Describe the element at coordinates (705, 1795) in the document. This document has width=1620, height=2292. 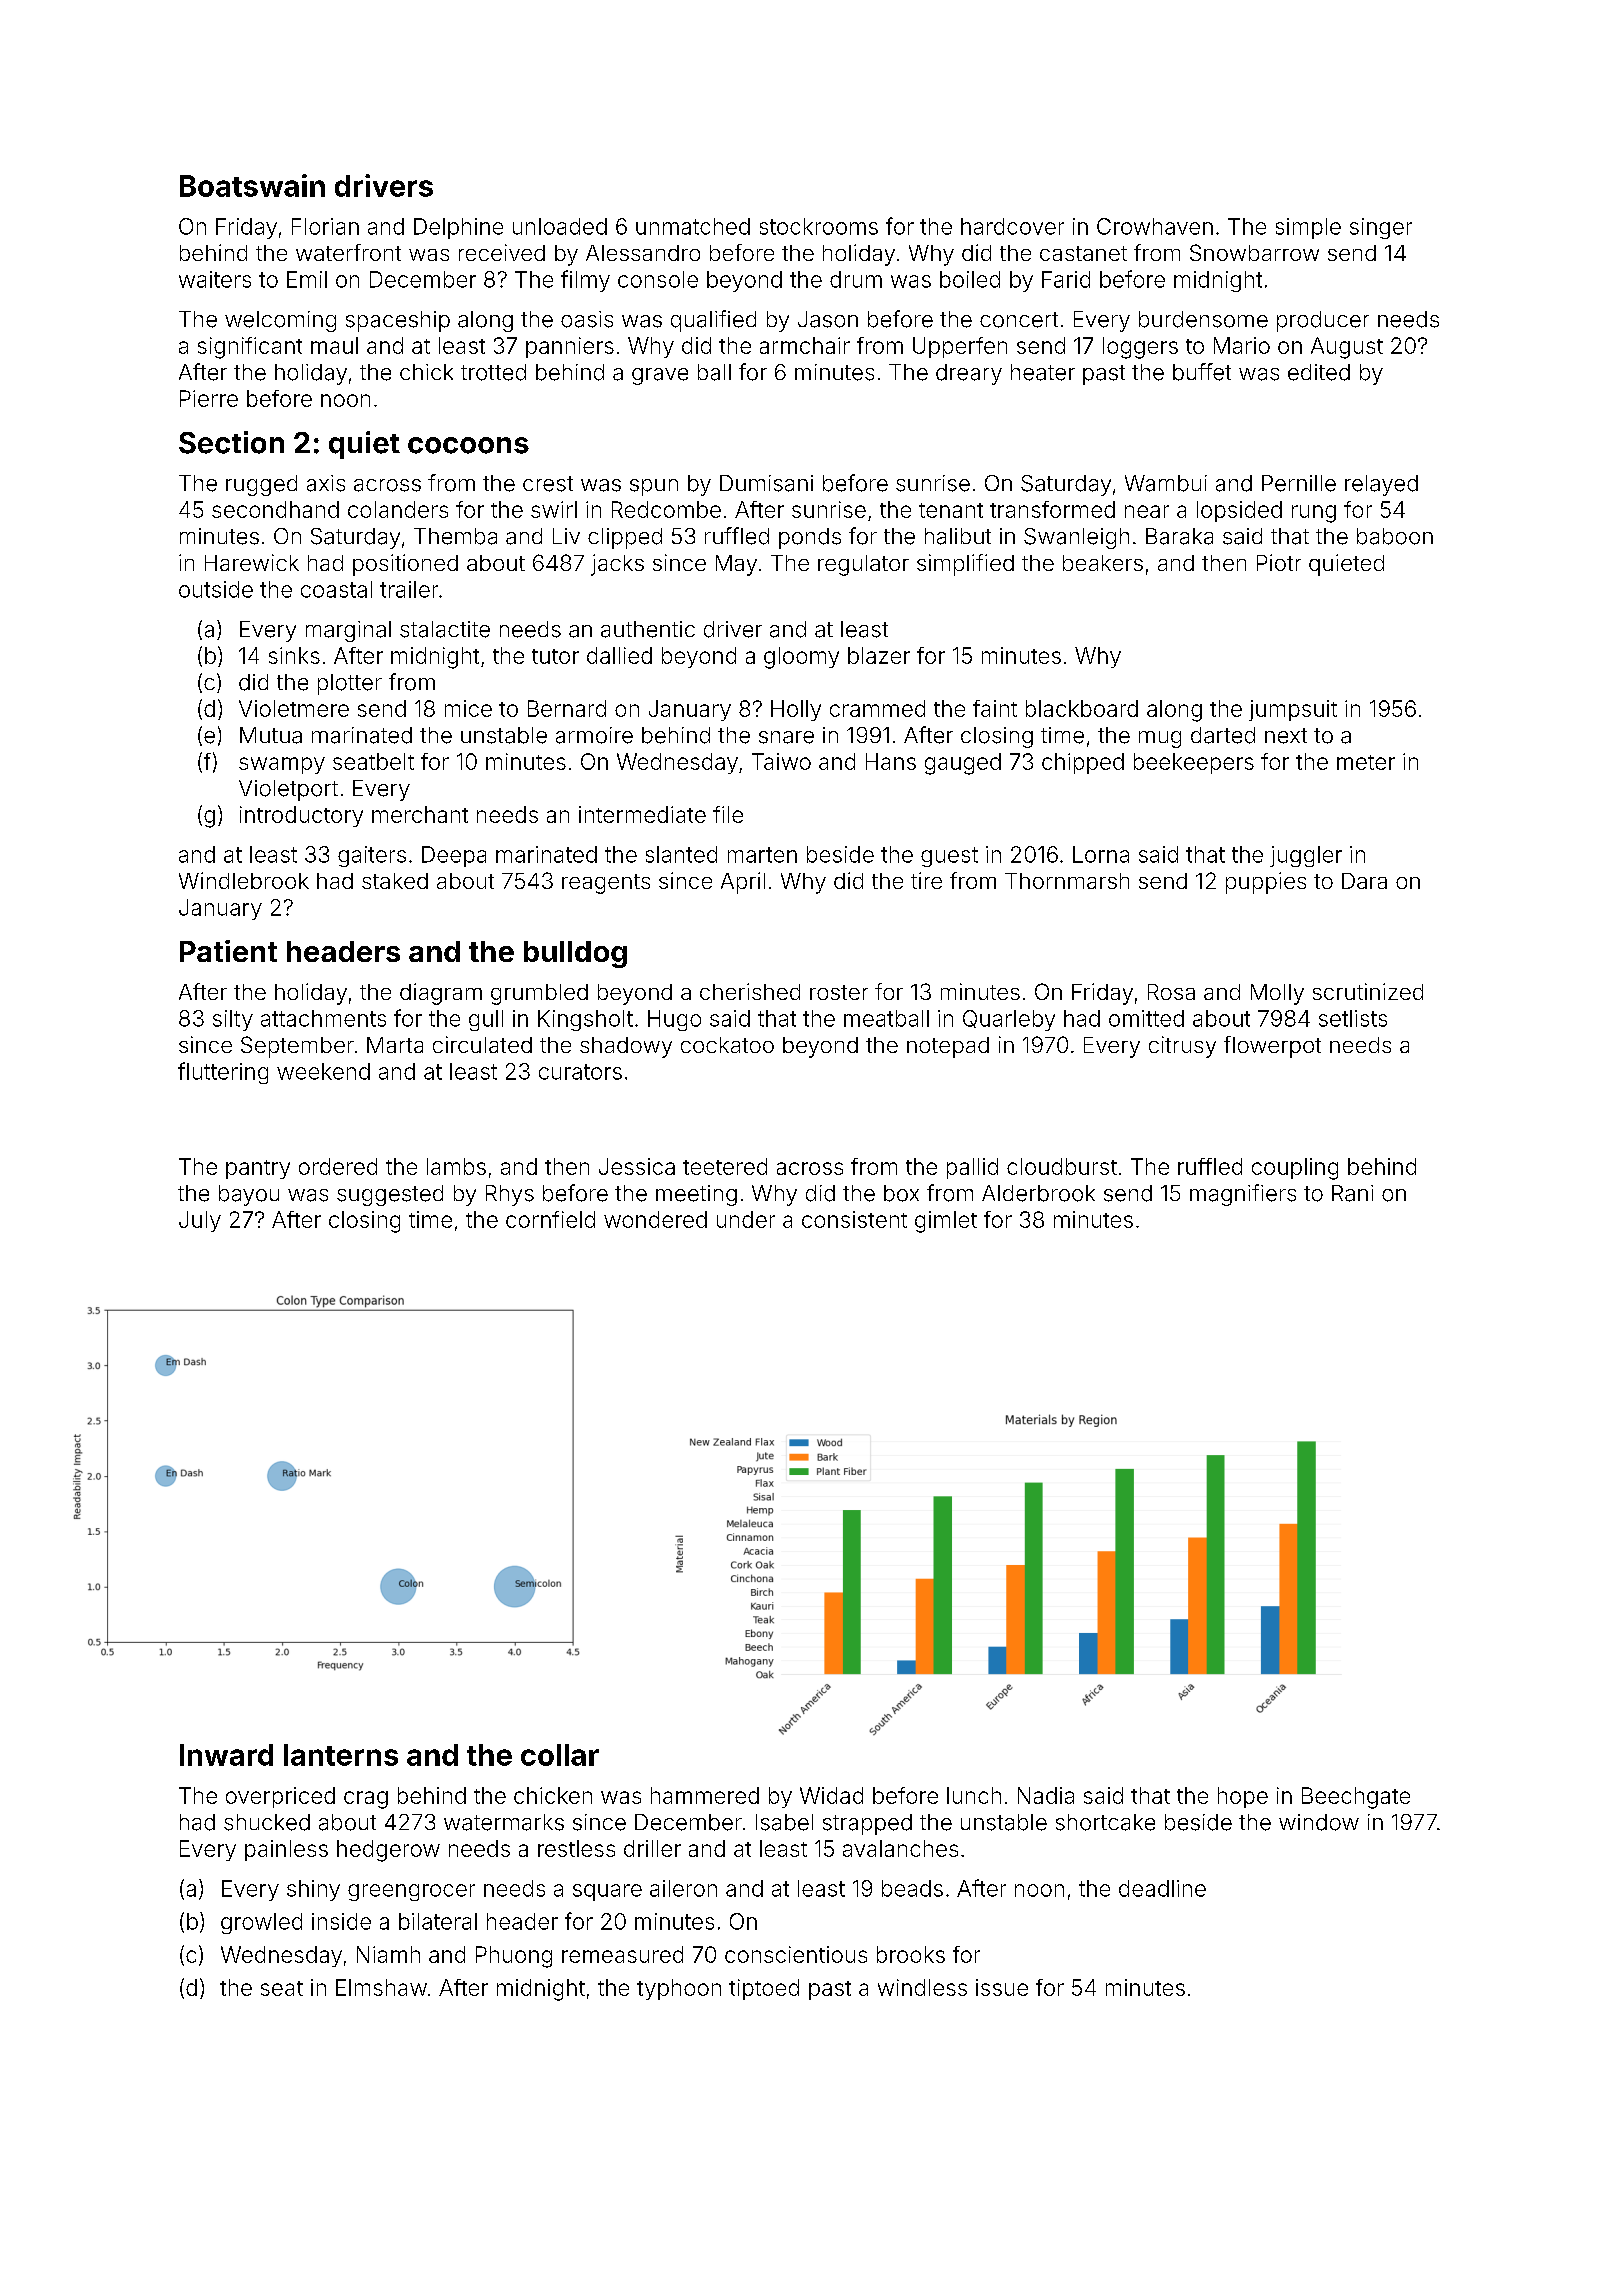
I see `hammered` at that location.
